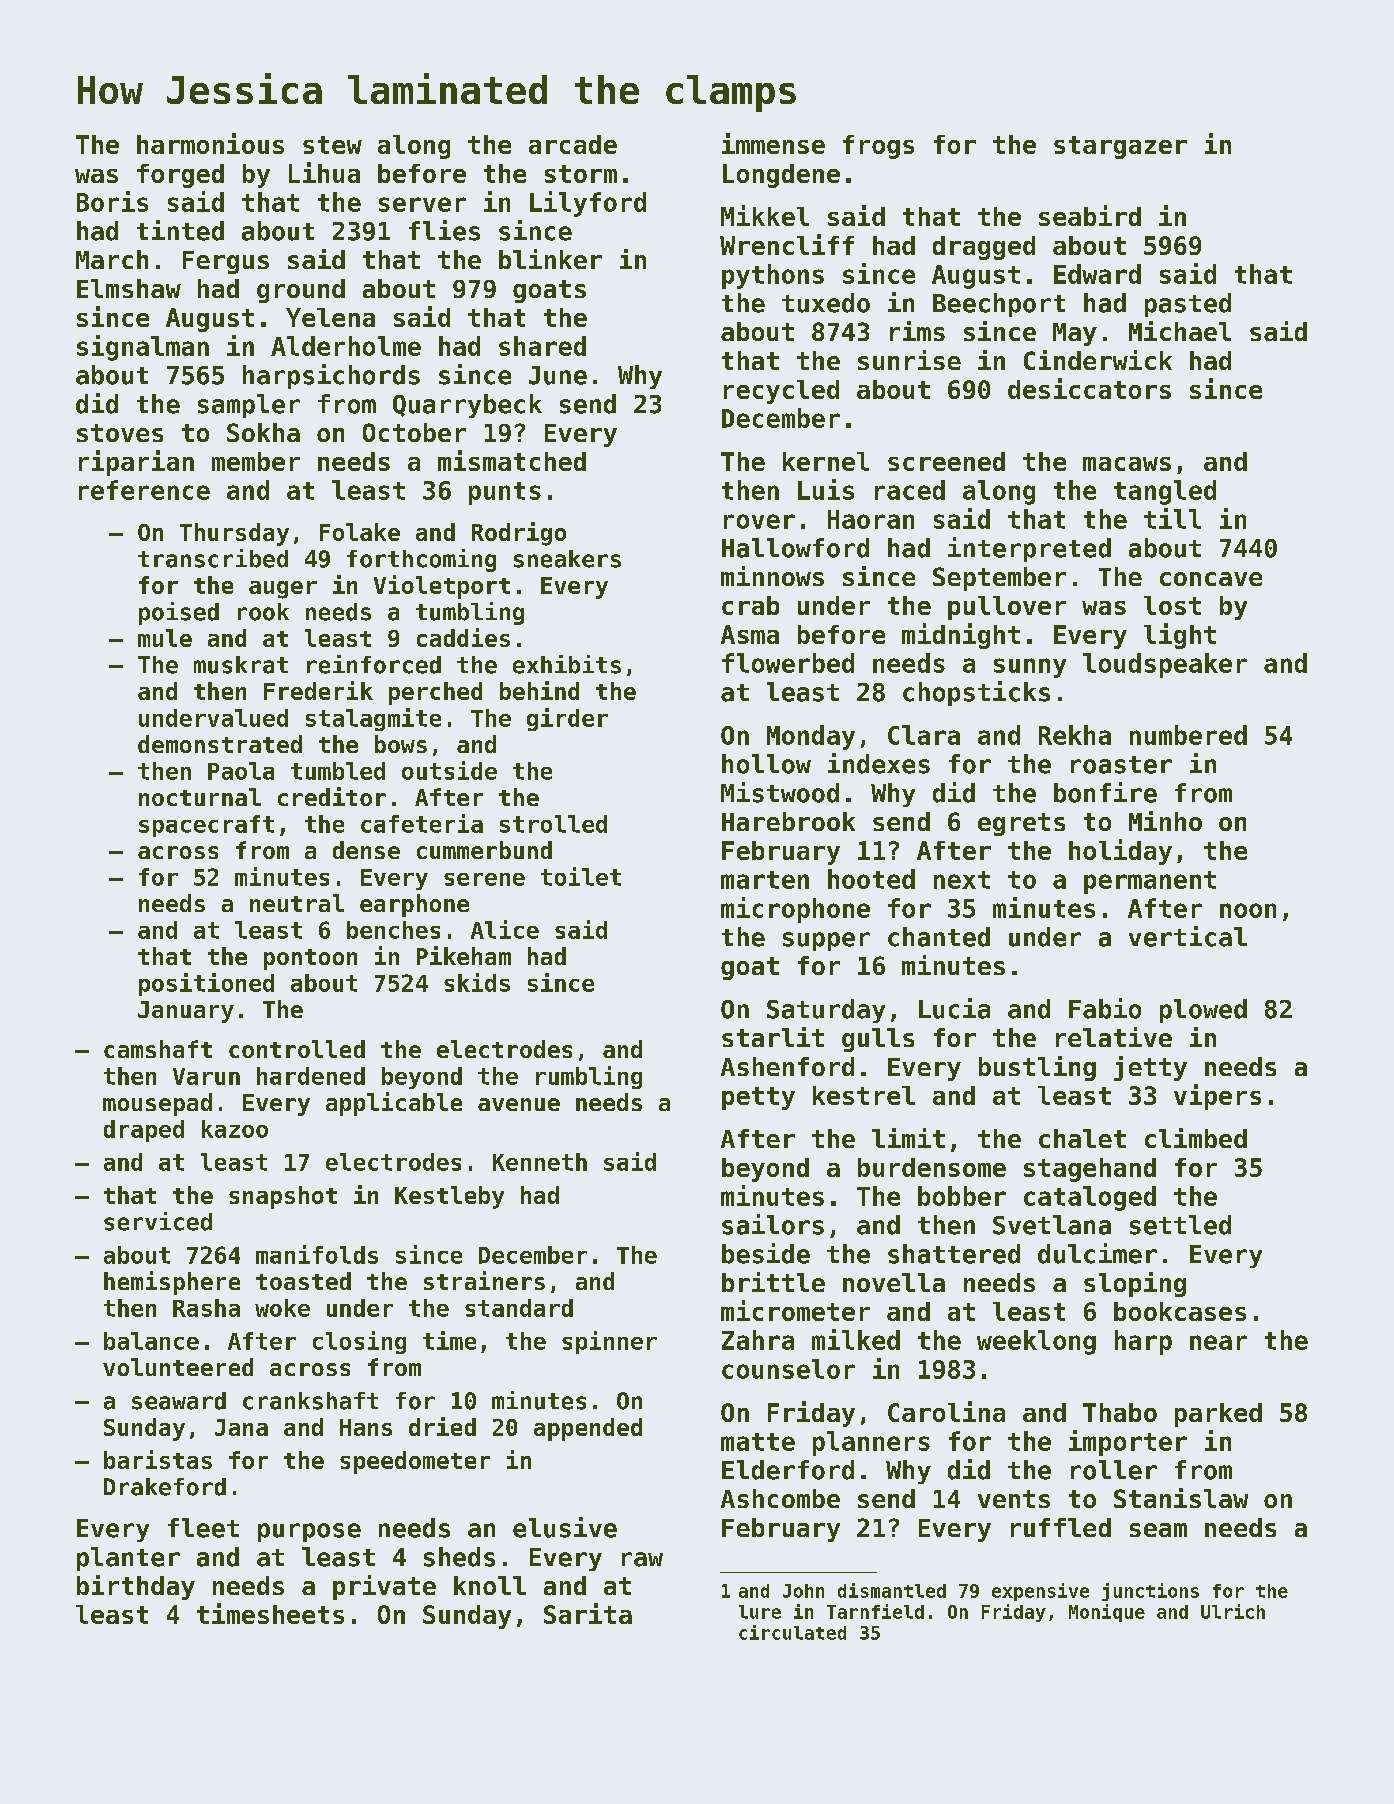 This screenshot has height=1804, width=1394. What do you see at coordinates (1248, 910) in the screenshot?
I see `noon` at bounding box center [1248, 910].
